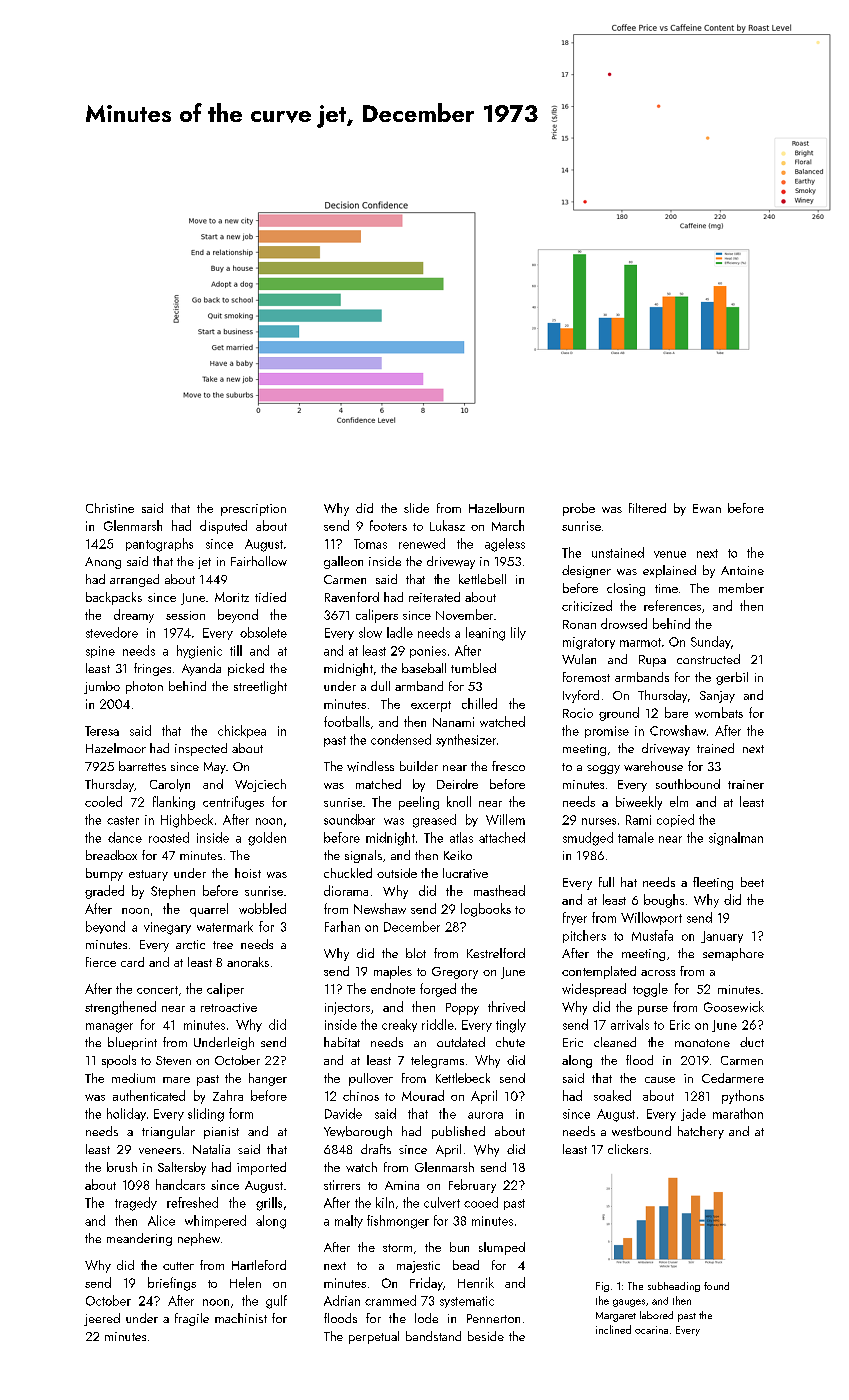  What do you see at coordinates (267, 839) in the image?
I see `golden` at bounding box center [267, 839].
